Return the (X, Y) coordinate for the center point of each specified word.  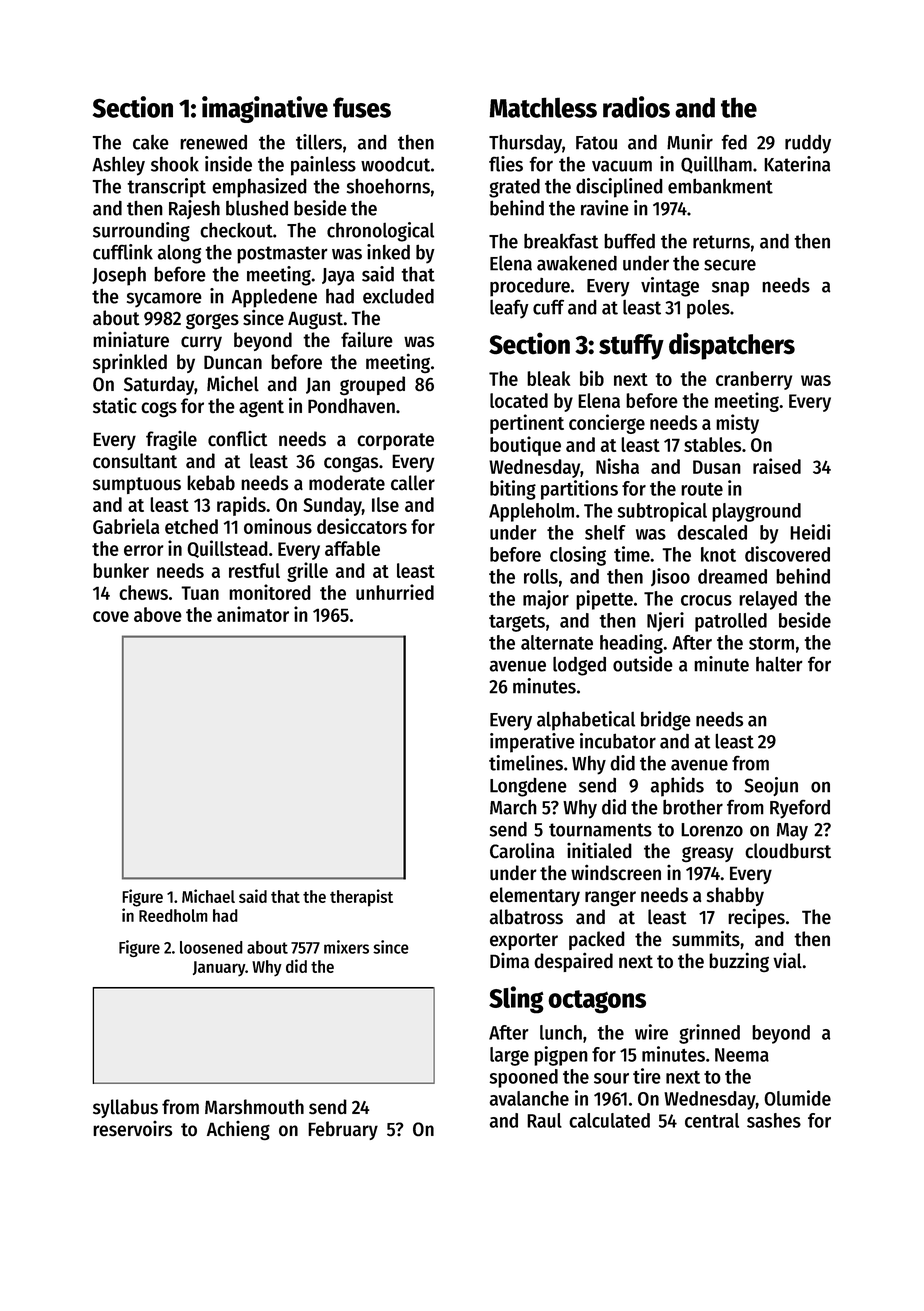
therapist (361, 898)
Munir (690, 142)
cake (151, 142)
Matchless (543, 107)
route (702, 489)
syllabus (125, 1108)
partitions (579, 490)
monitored (270, 592)
